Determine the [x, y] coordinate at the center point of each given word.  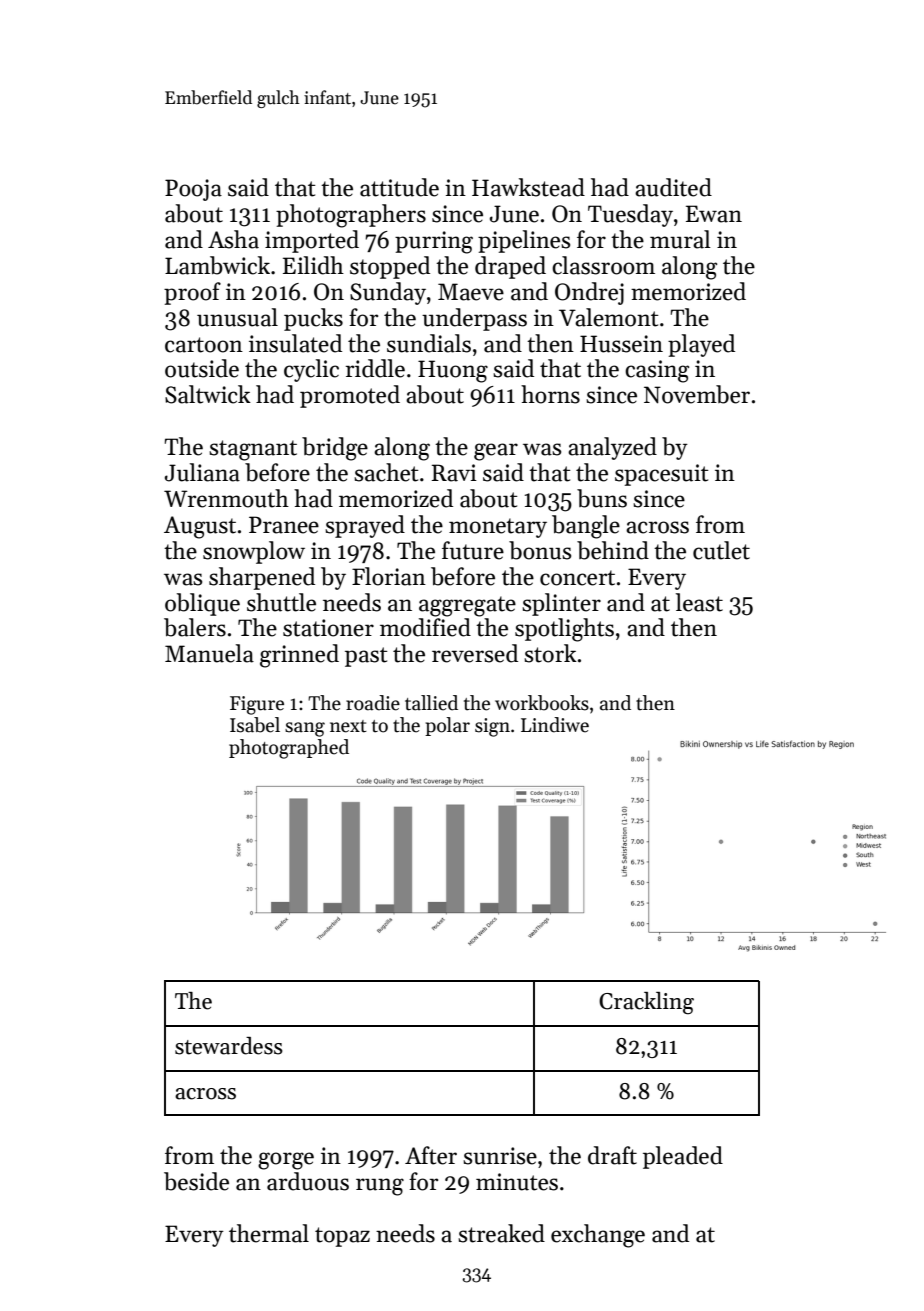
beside [196, 1181]
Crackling [646, 1003]
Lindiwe [555, 725]
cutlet [721, 550]
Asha [233, 239]
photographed [289, 749]
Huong [453, 371]
